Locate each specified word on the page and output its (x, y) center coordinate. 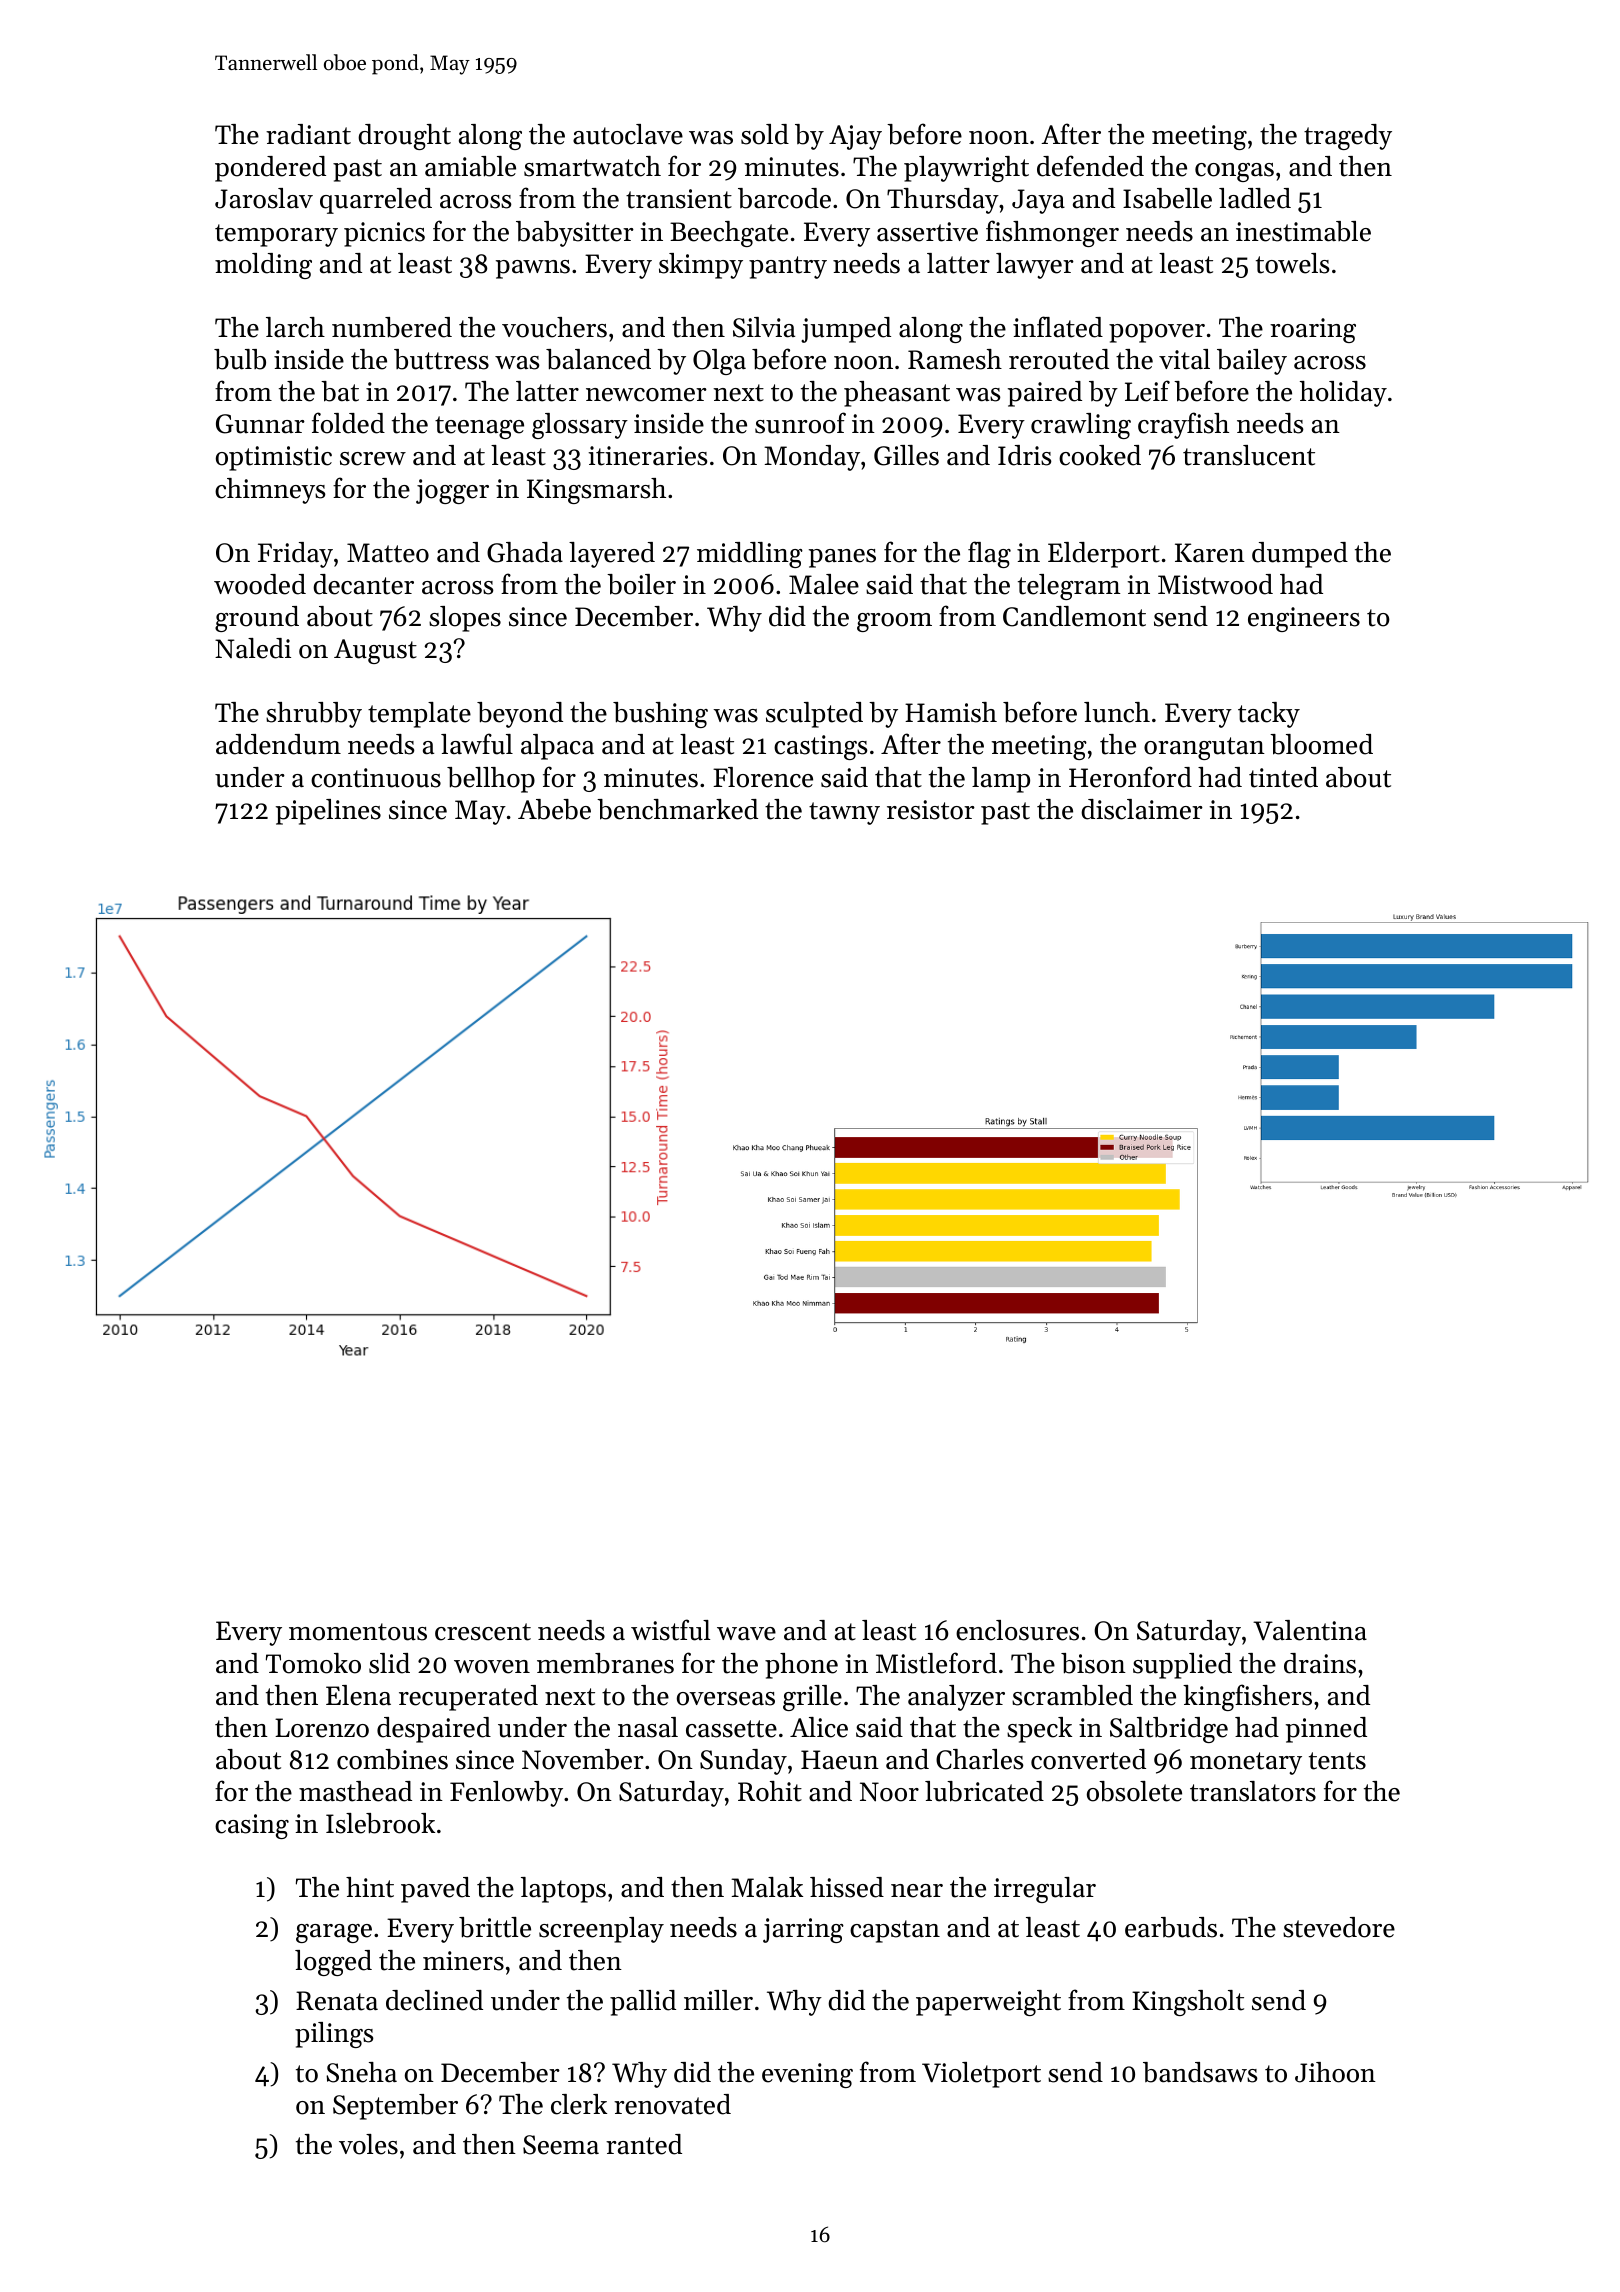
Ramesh (955, 359)
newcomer (646, 395)
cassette (731, 1729)
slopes (465, 619)
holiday (1343, 394)
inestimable (1303, 231)
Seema (561, 2145)
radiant (308, 134)
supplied (1182, 1666)
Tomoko (313, 1663)
